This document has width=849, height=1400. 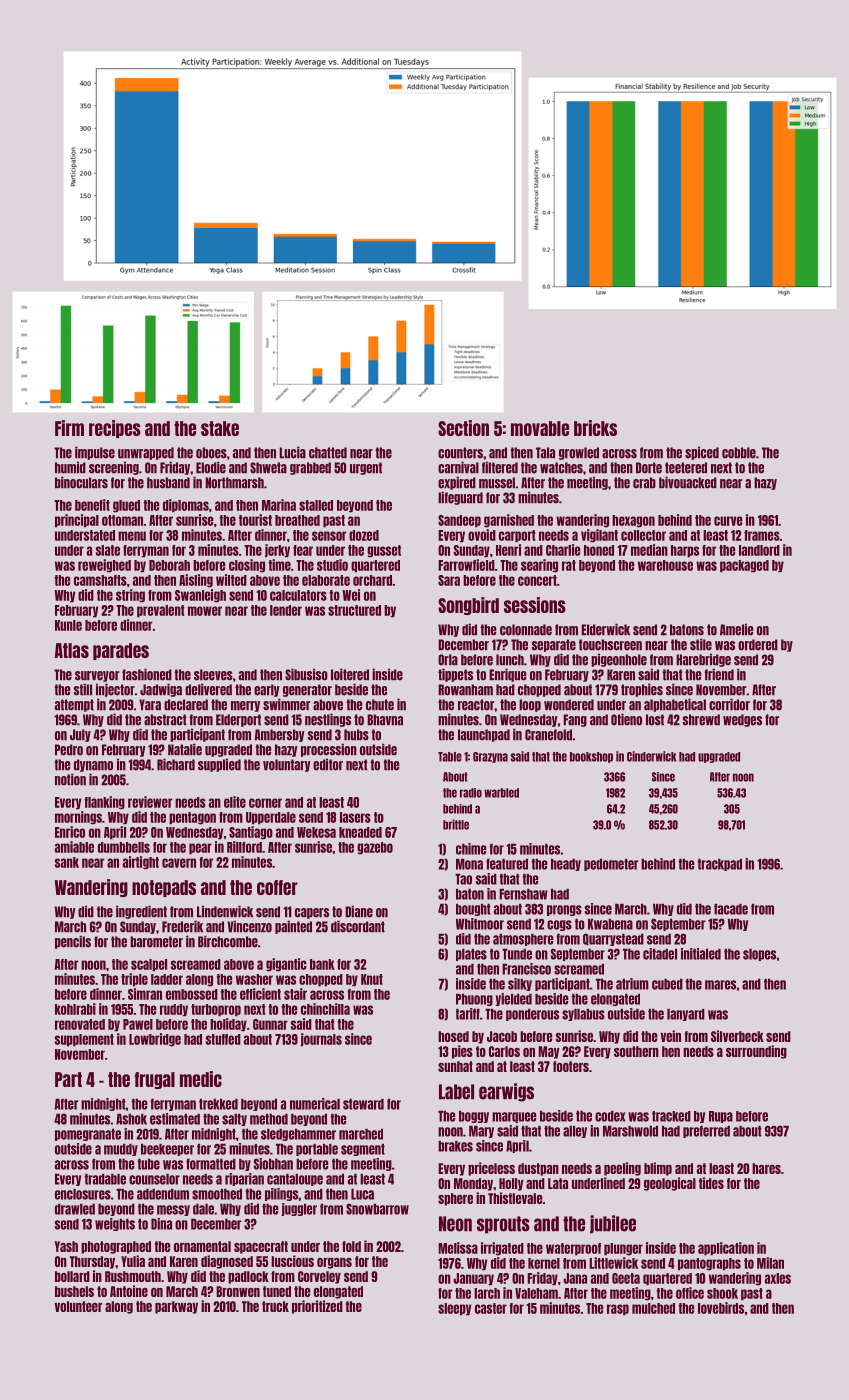 What do you see at coordinates (454, 1309) in the document?
I see `sleepy` at bounding box center [454, 1309].
